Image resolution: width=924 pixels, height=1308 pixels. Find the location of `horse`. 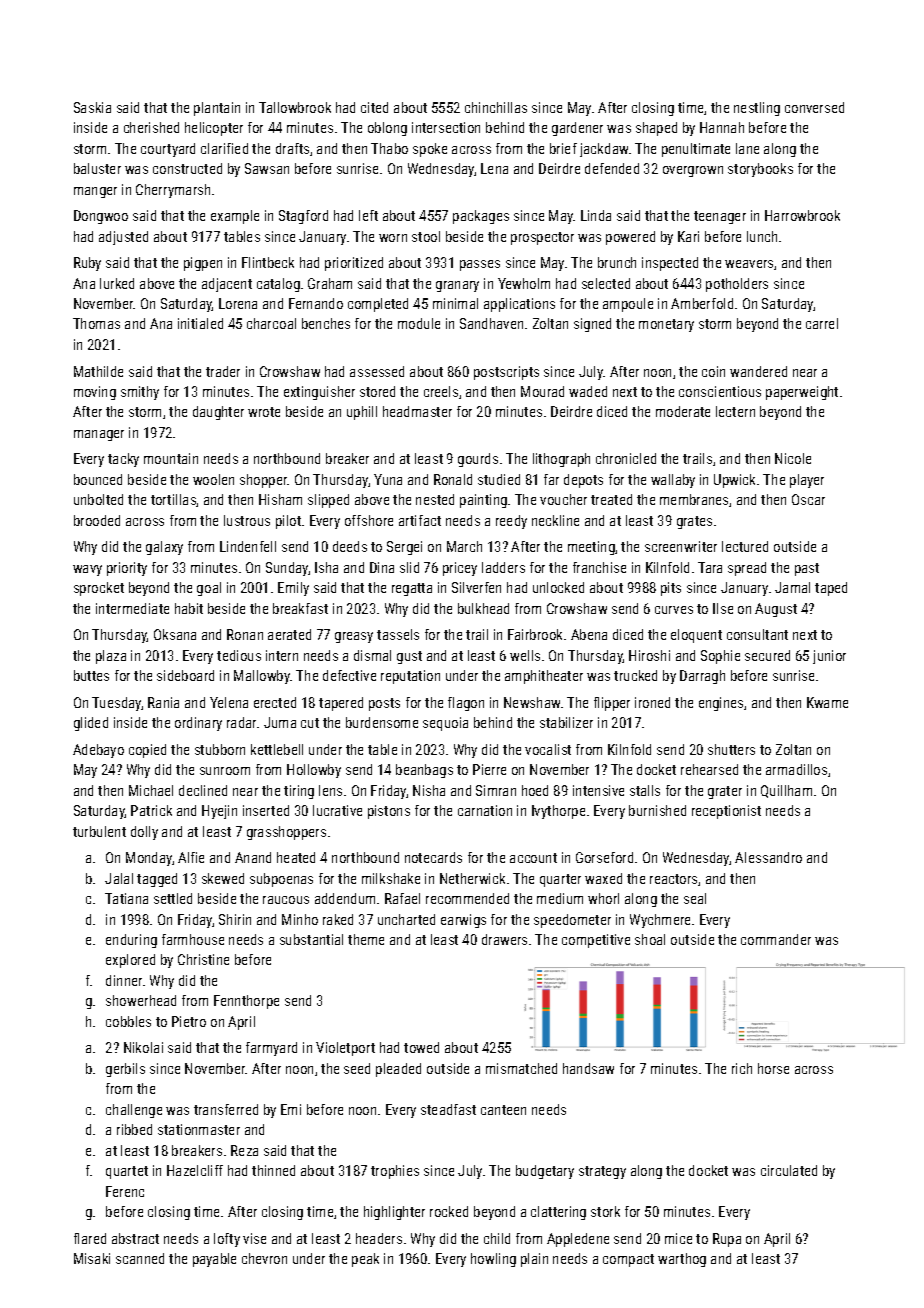

horse is located at coordinates (773, 1068).
